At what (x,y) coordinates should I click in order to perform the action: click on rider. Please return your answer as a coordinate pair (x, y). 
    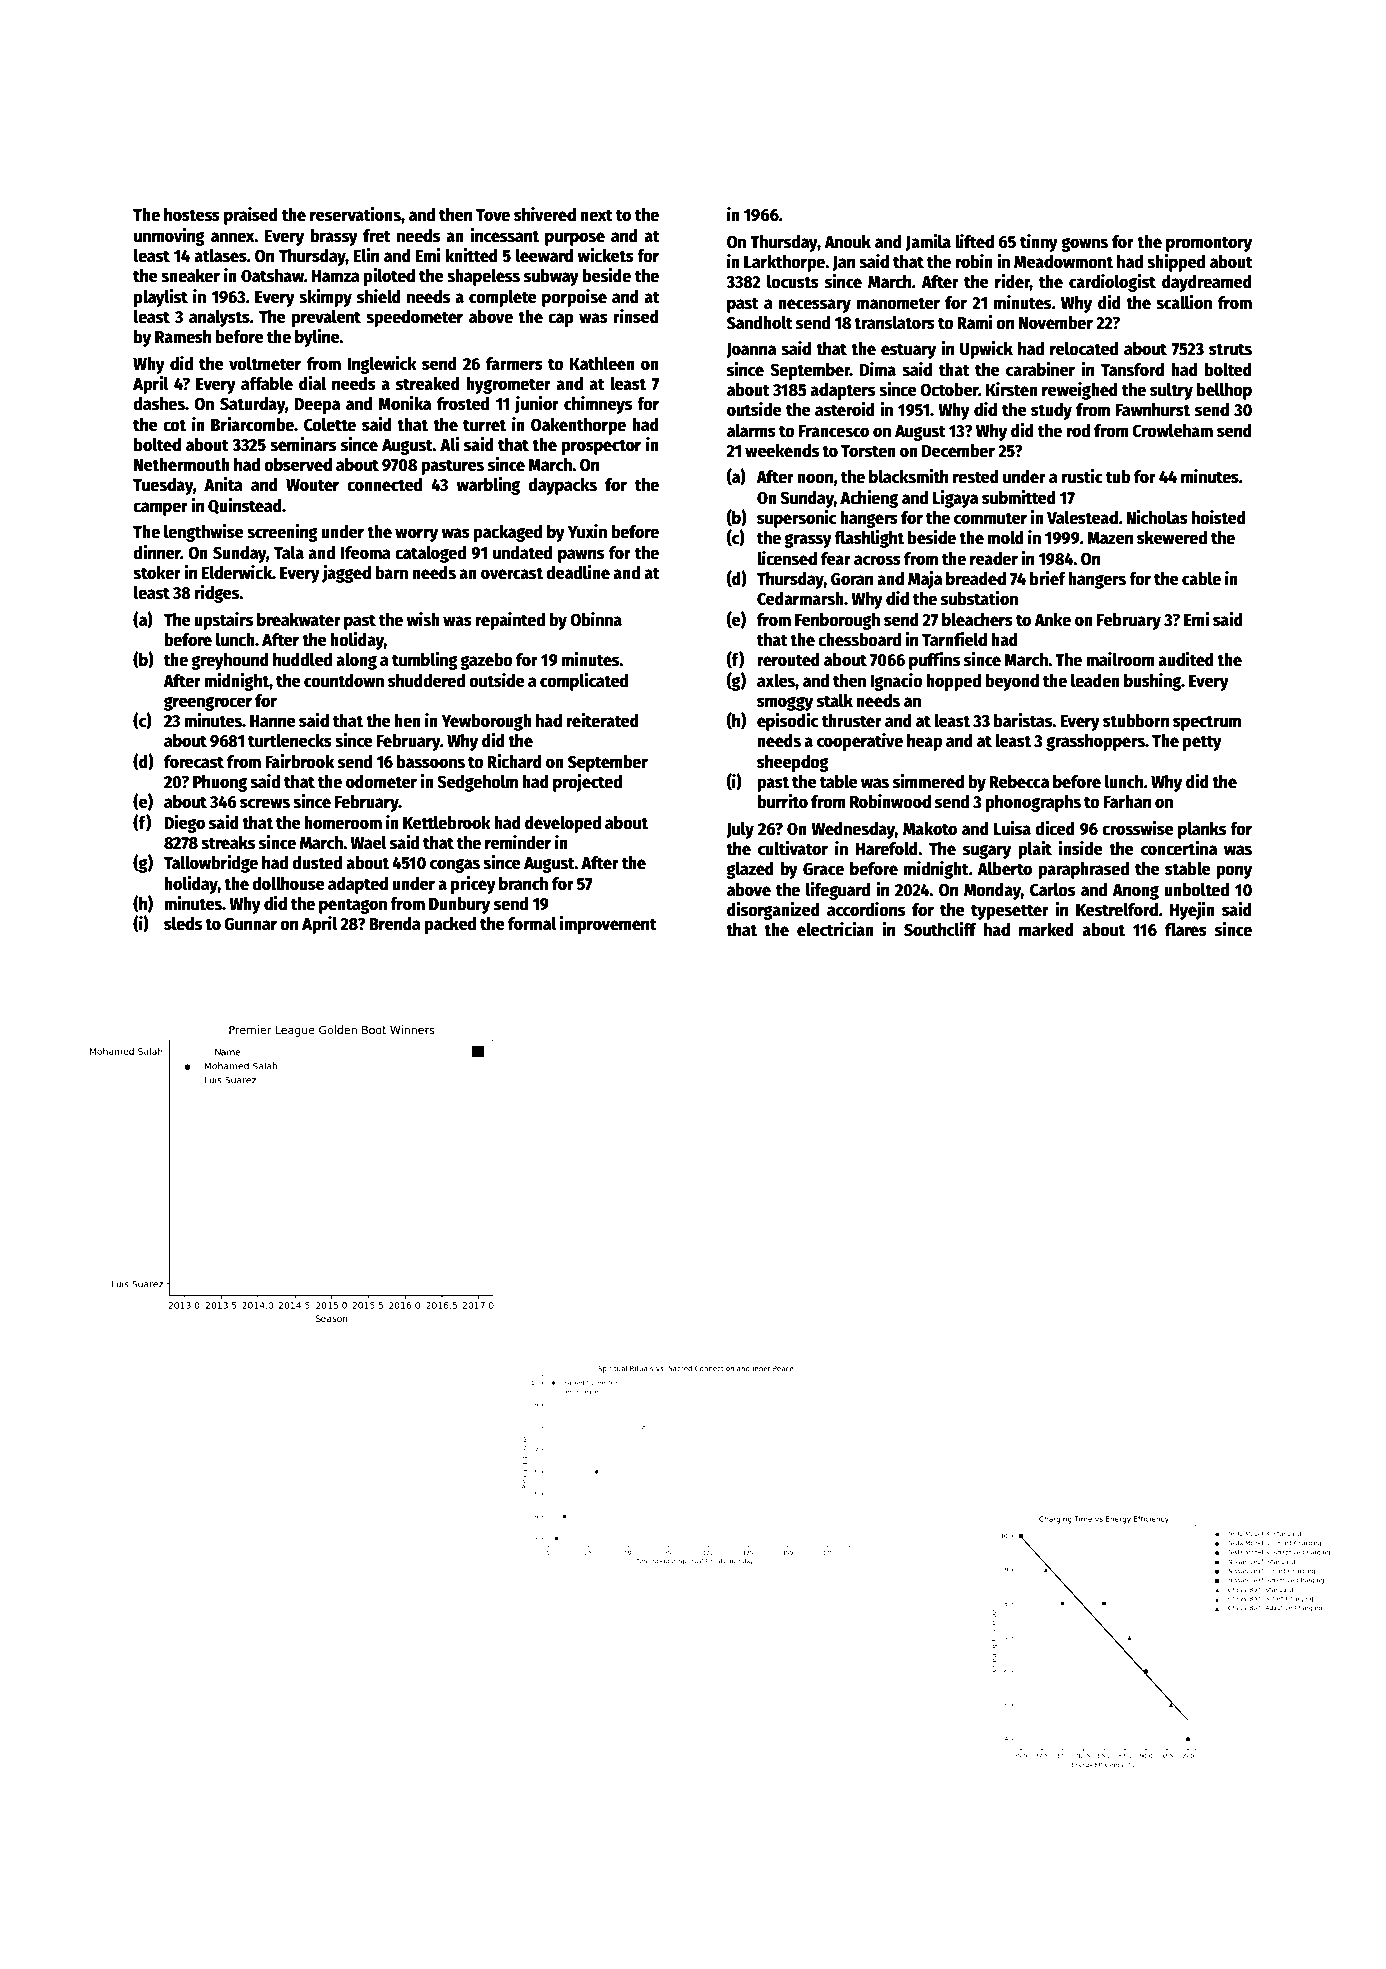
    Looking at the image, I should click on (1012, 282).
